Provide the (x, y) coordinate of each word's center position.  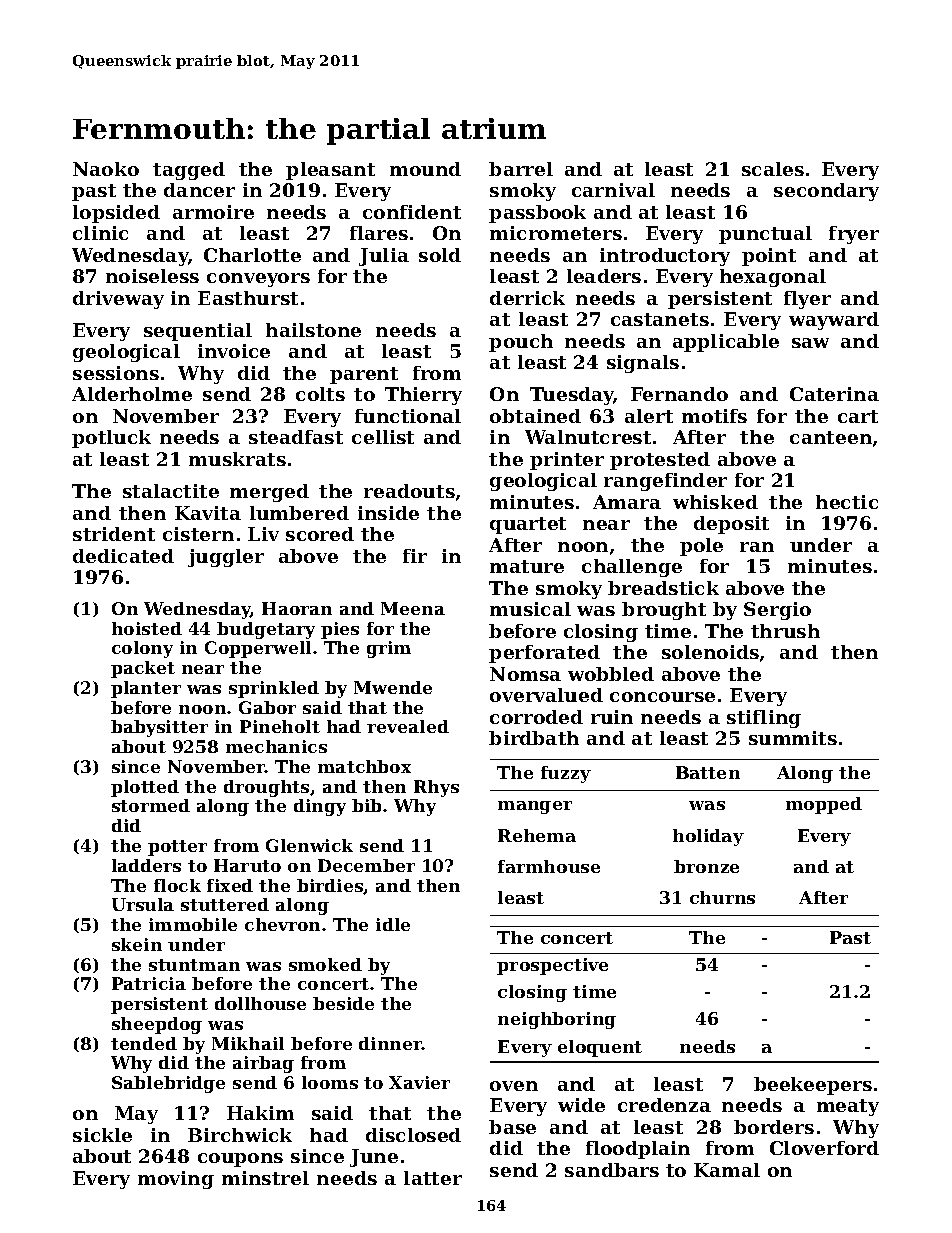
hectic (847, 502)
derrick (527, 298)
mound (425, 169)
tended (144, 1043)
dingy (320, 807)
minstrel (265, 1178)
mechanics (276, 746)
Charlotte (252, 255)
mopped (824, 805)
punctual (765, 235)
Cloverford (824, 1148)
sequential (198, 332)
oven (514, 1086)
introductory (665, 257)
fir (415, 556)
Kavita (208, 513)
